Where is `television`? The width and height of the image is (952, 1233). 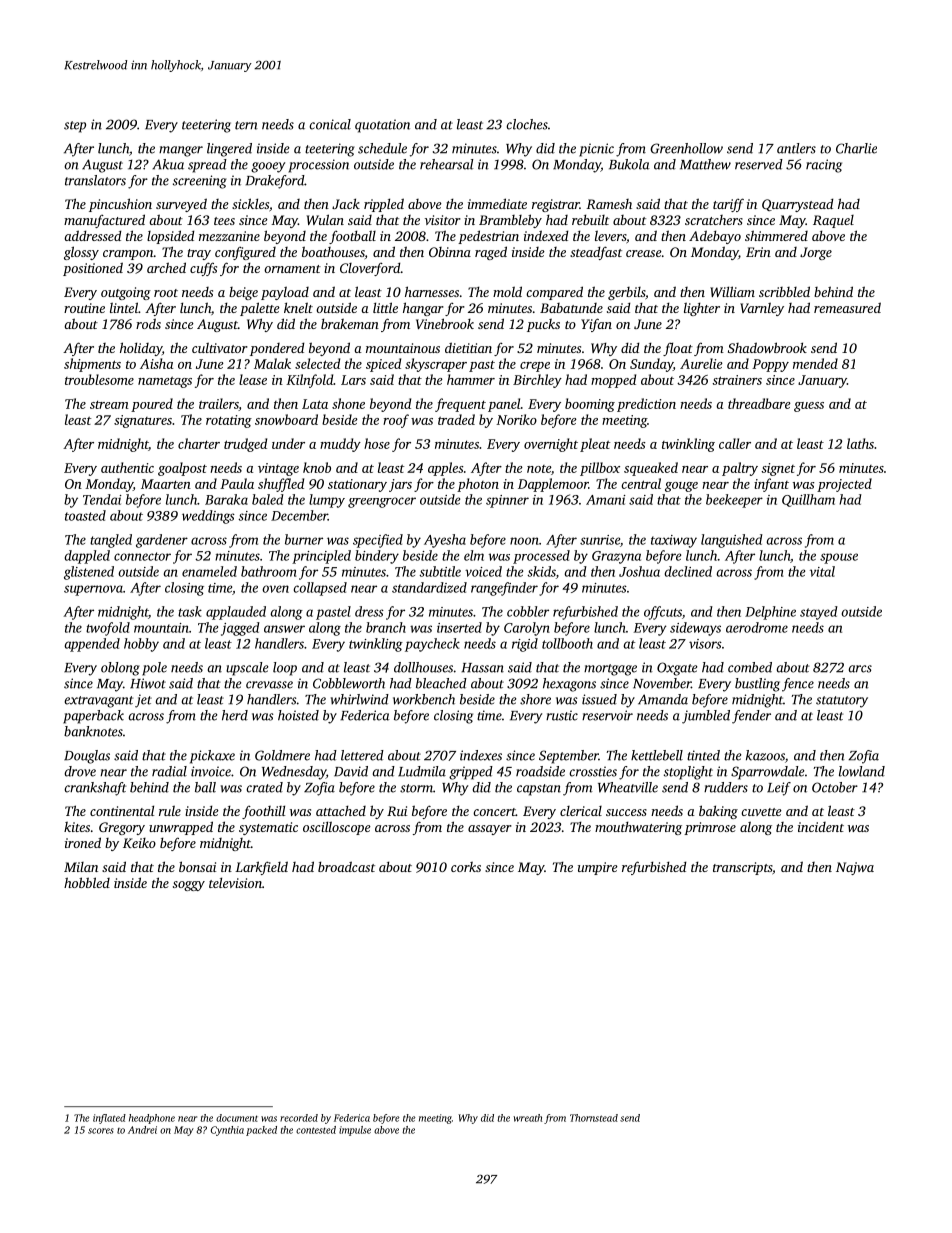 television is located at coordinates (235, 882).
